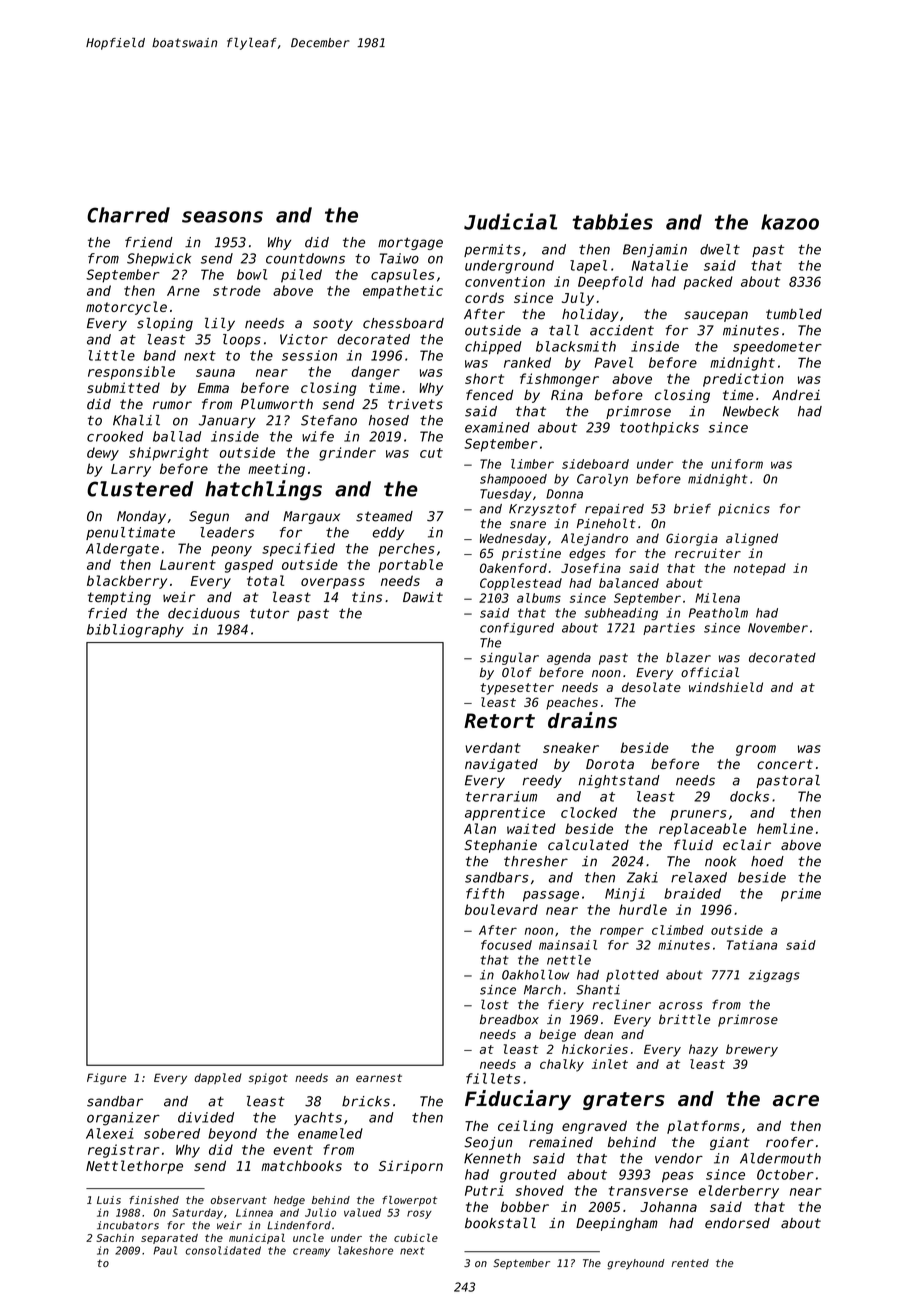  What do you see at coordinates (126, 308) in the image?
I see `motorcycle` at bounding box center [126, 308].
